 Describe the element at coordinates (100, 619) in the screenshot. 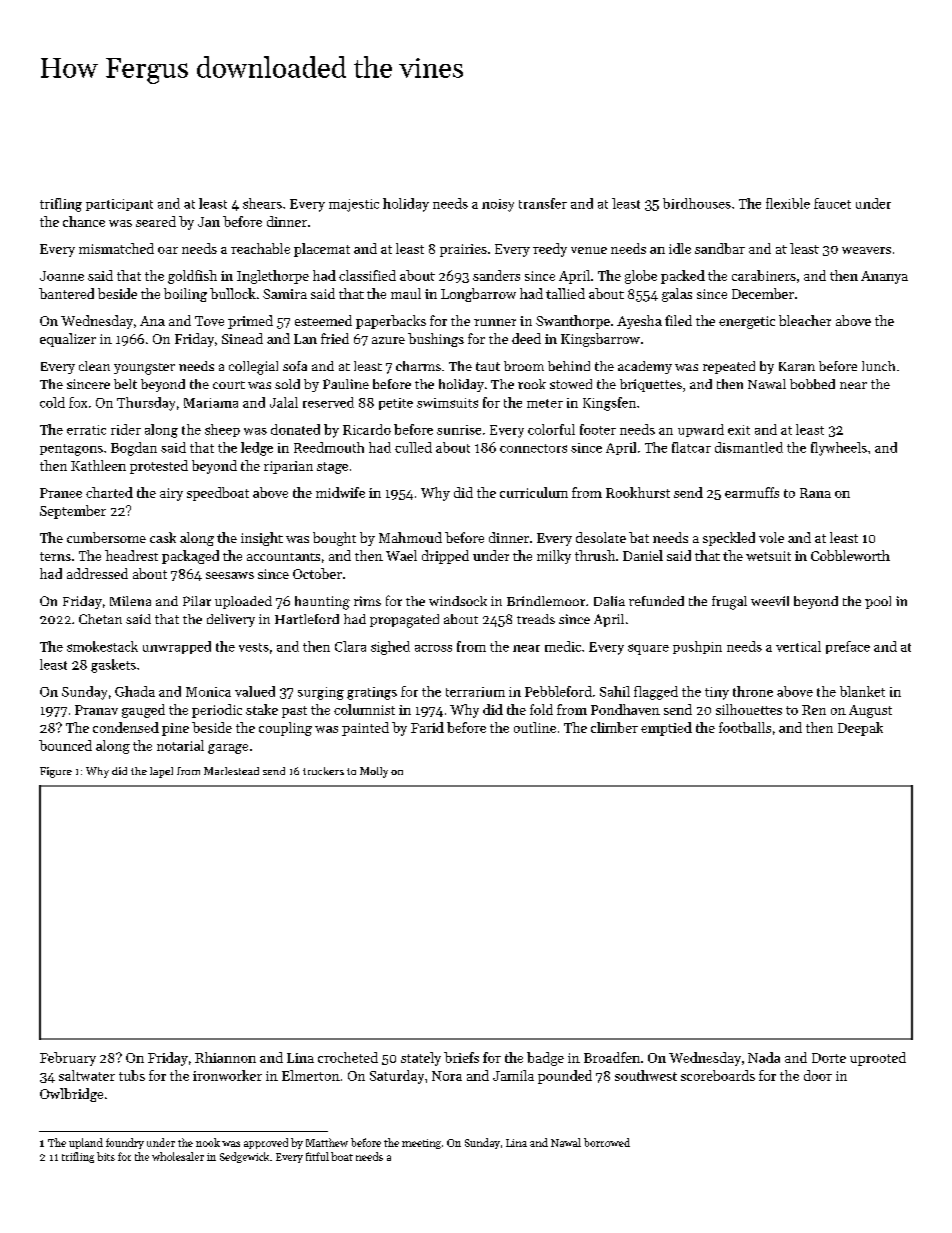

I see `Chetan` at that location.
